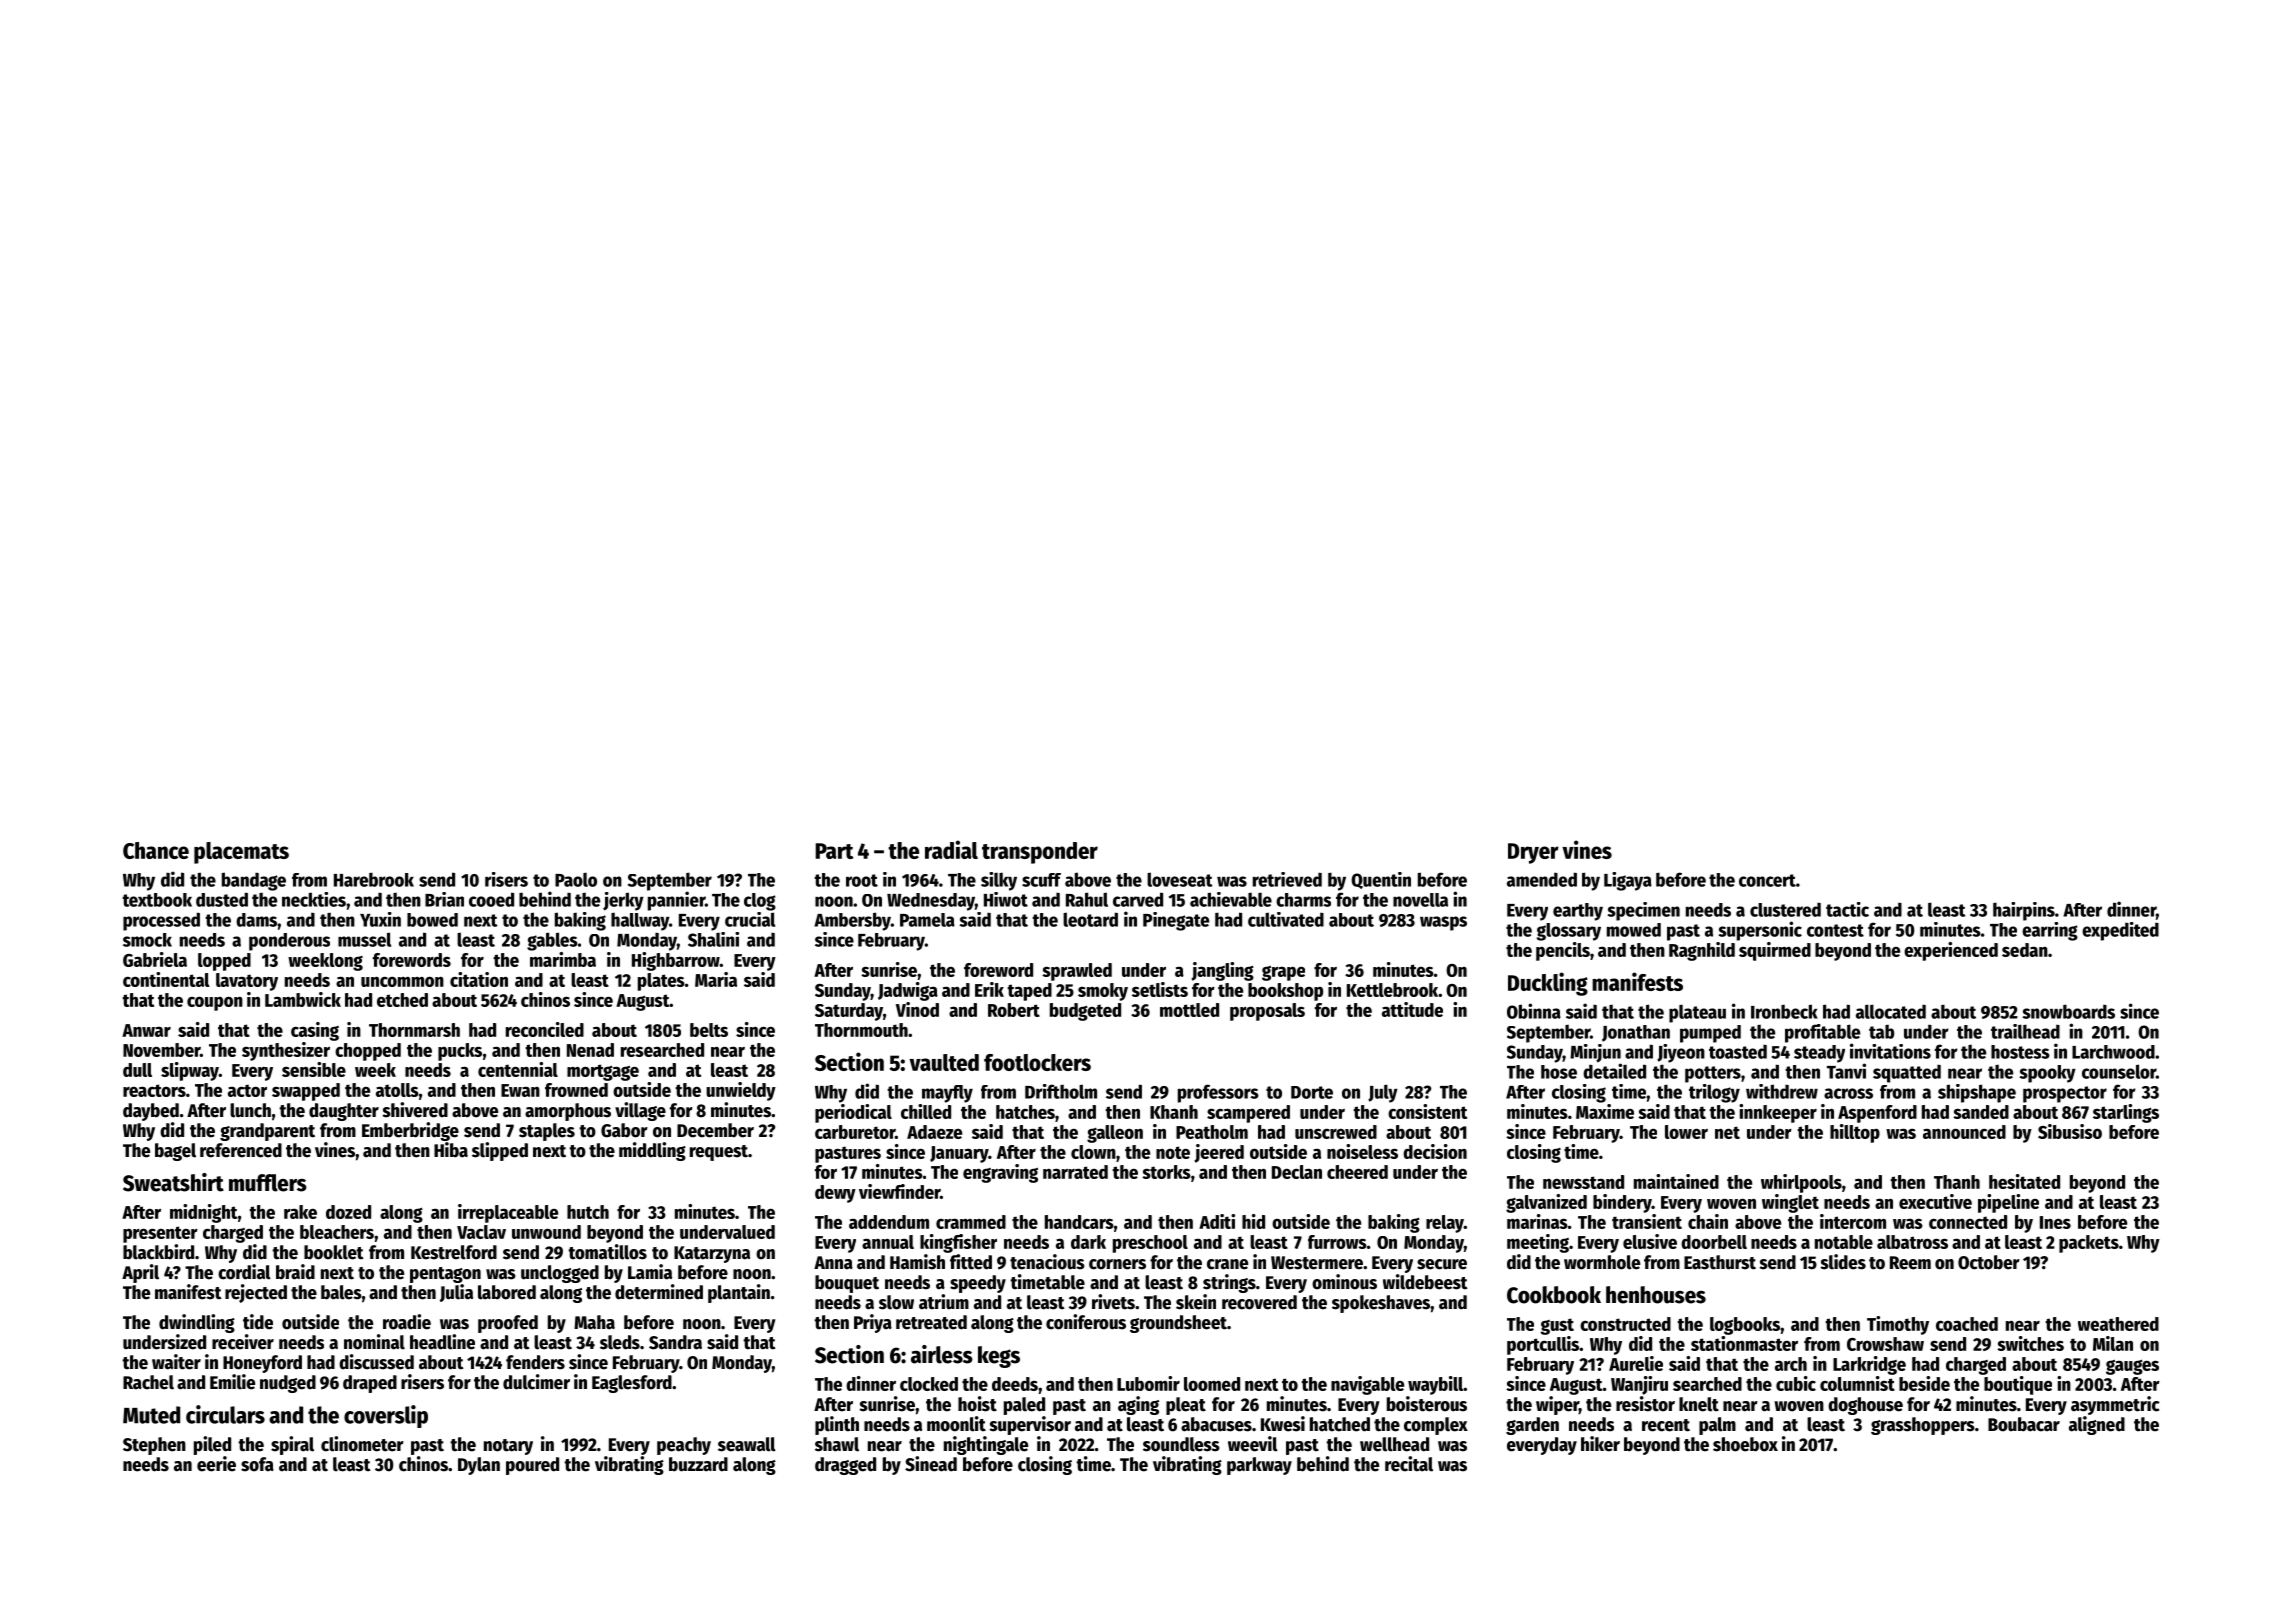 The width and height of the screenshot is (2282, 1614). I want to click on packets, so click(2089, 1244).
